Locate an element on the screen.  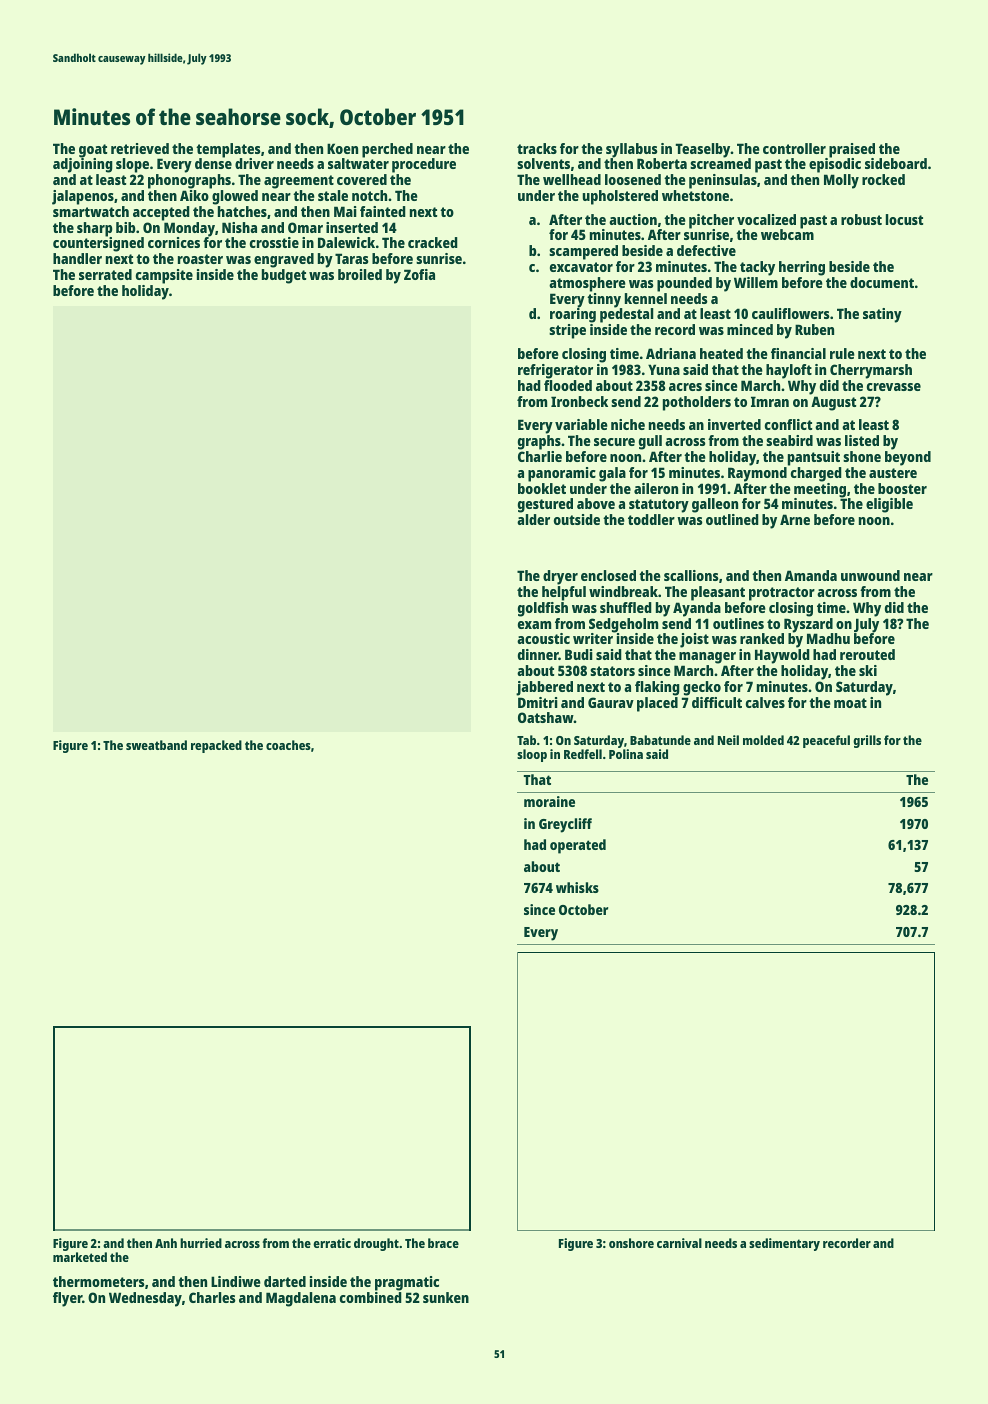
flyer is located at coordinates (67, 1299).
